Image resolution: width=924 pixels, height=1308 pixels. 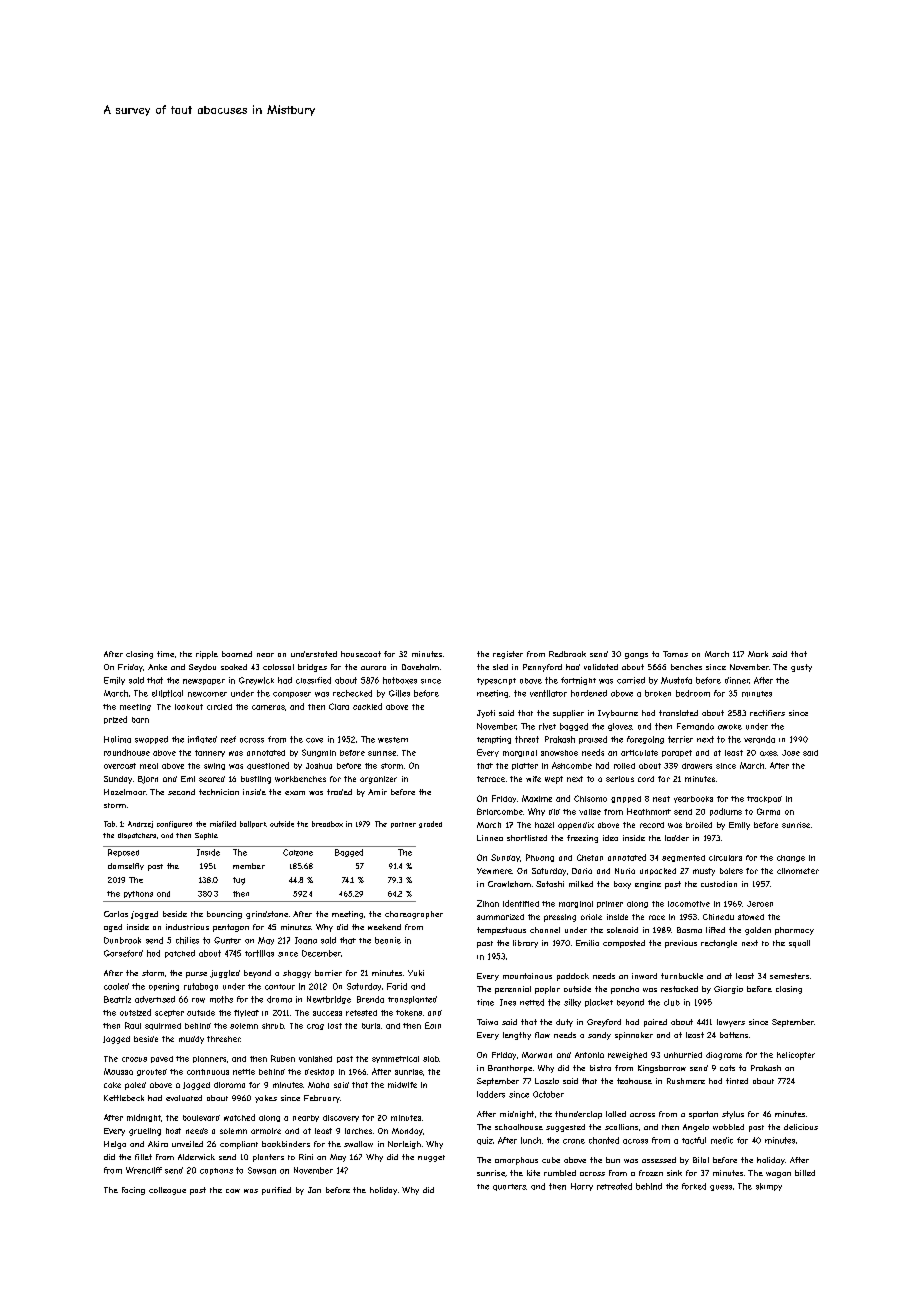 I want to click on purified, so click(x=276, y=1191).
